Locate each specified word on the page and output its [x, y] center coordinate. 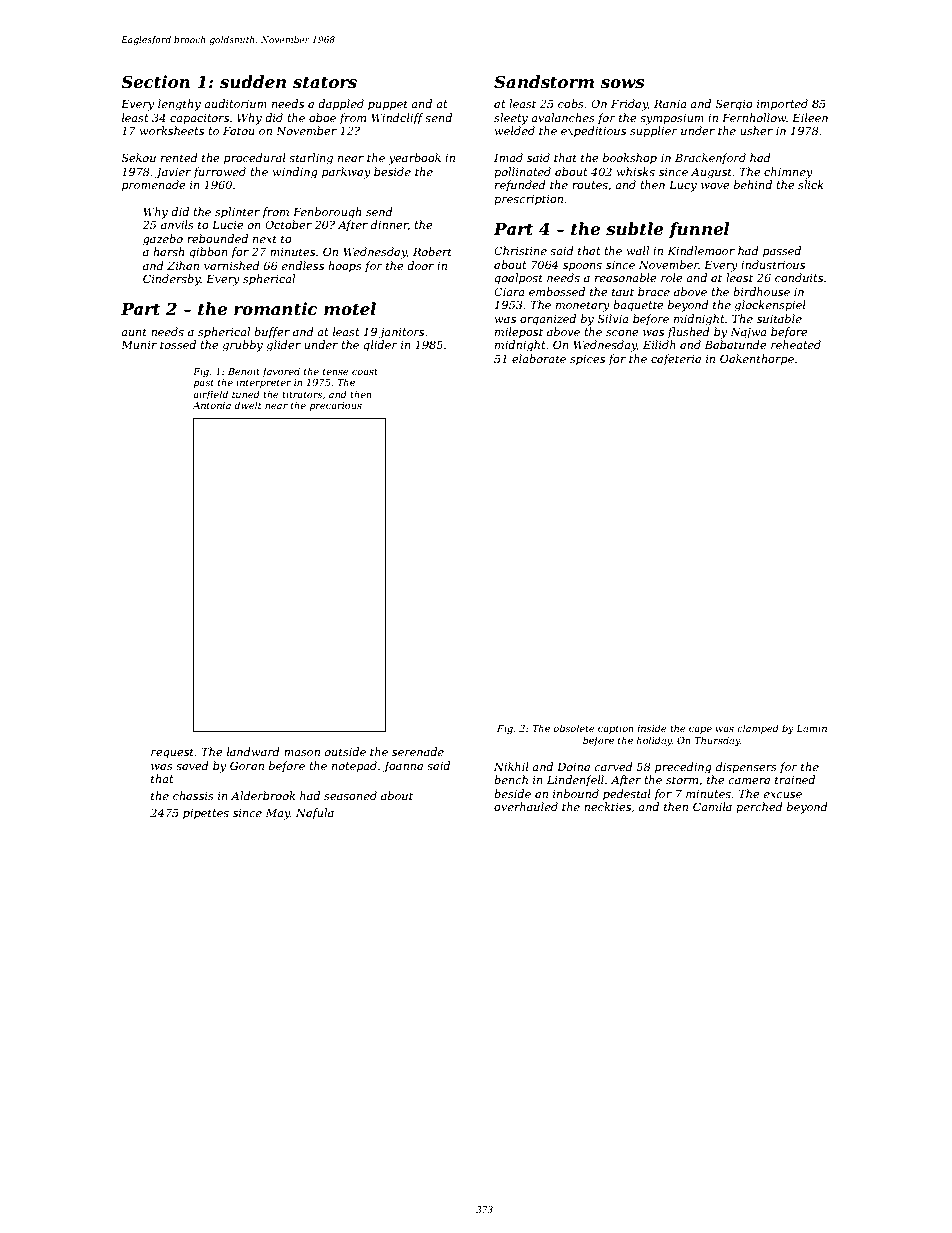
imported [782, 105]
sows [622, 83]
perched [759, 807]
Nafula [315, 814]
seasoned [350, 795]
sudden [253, 81]
